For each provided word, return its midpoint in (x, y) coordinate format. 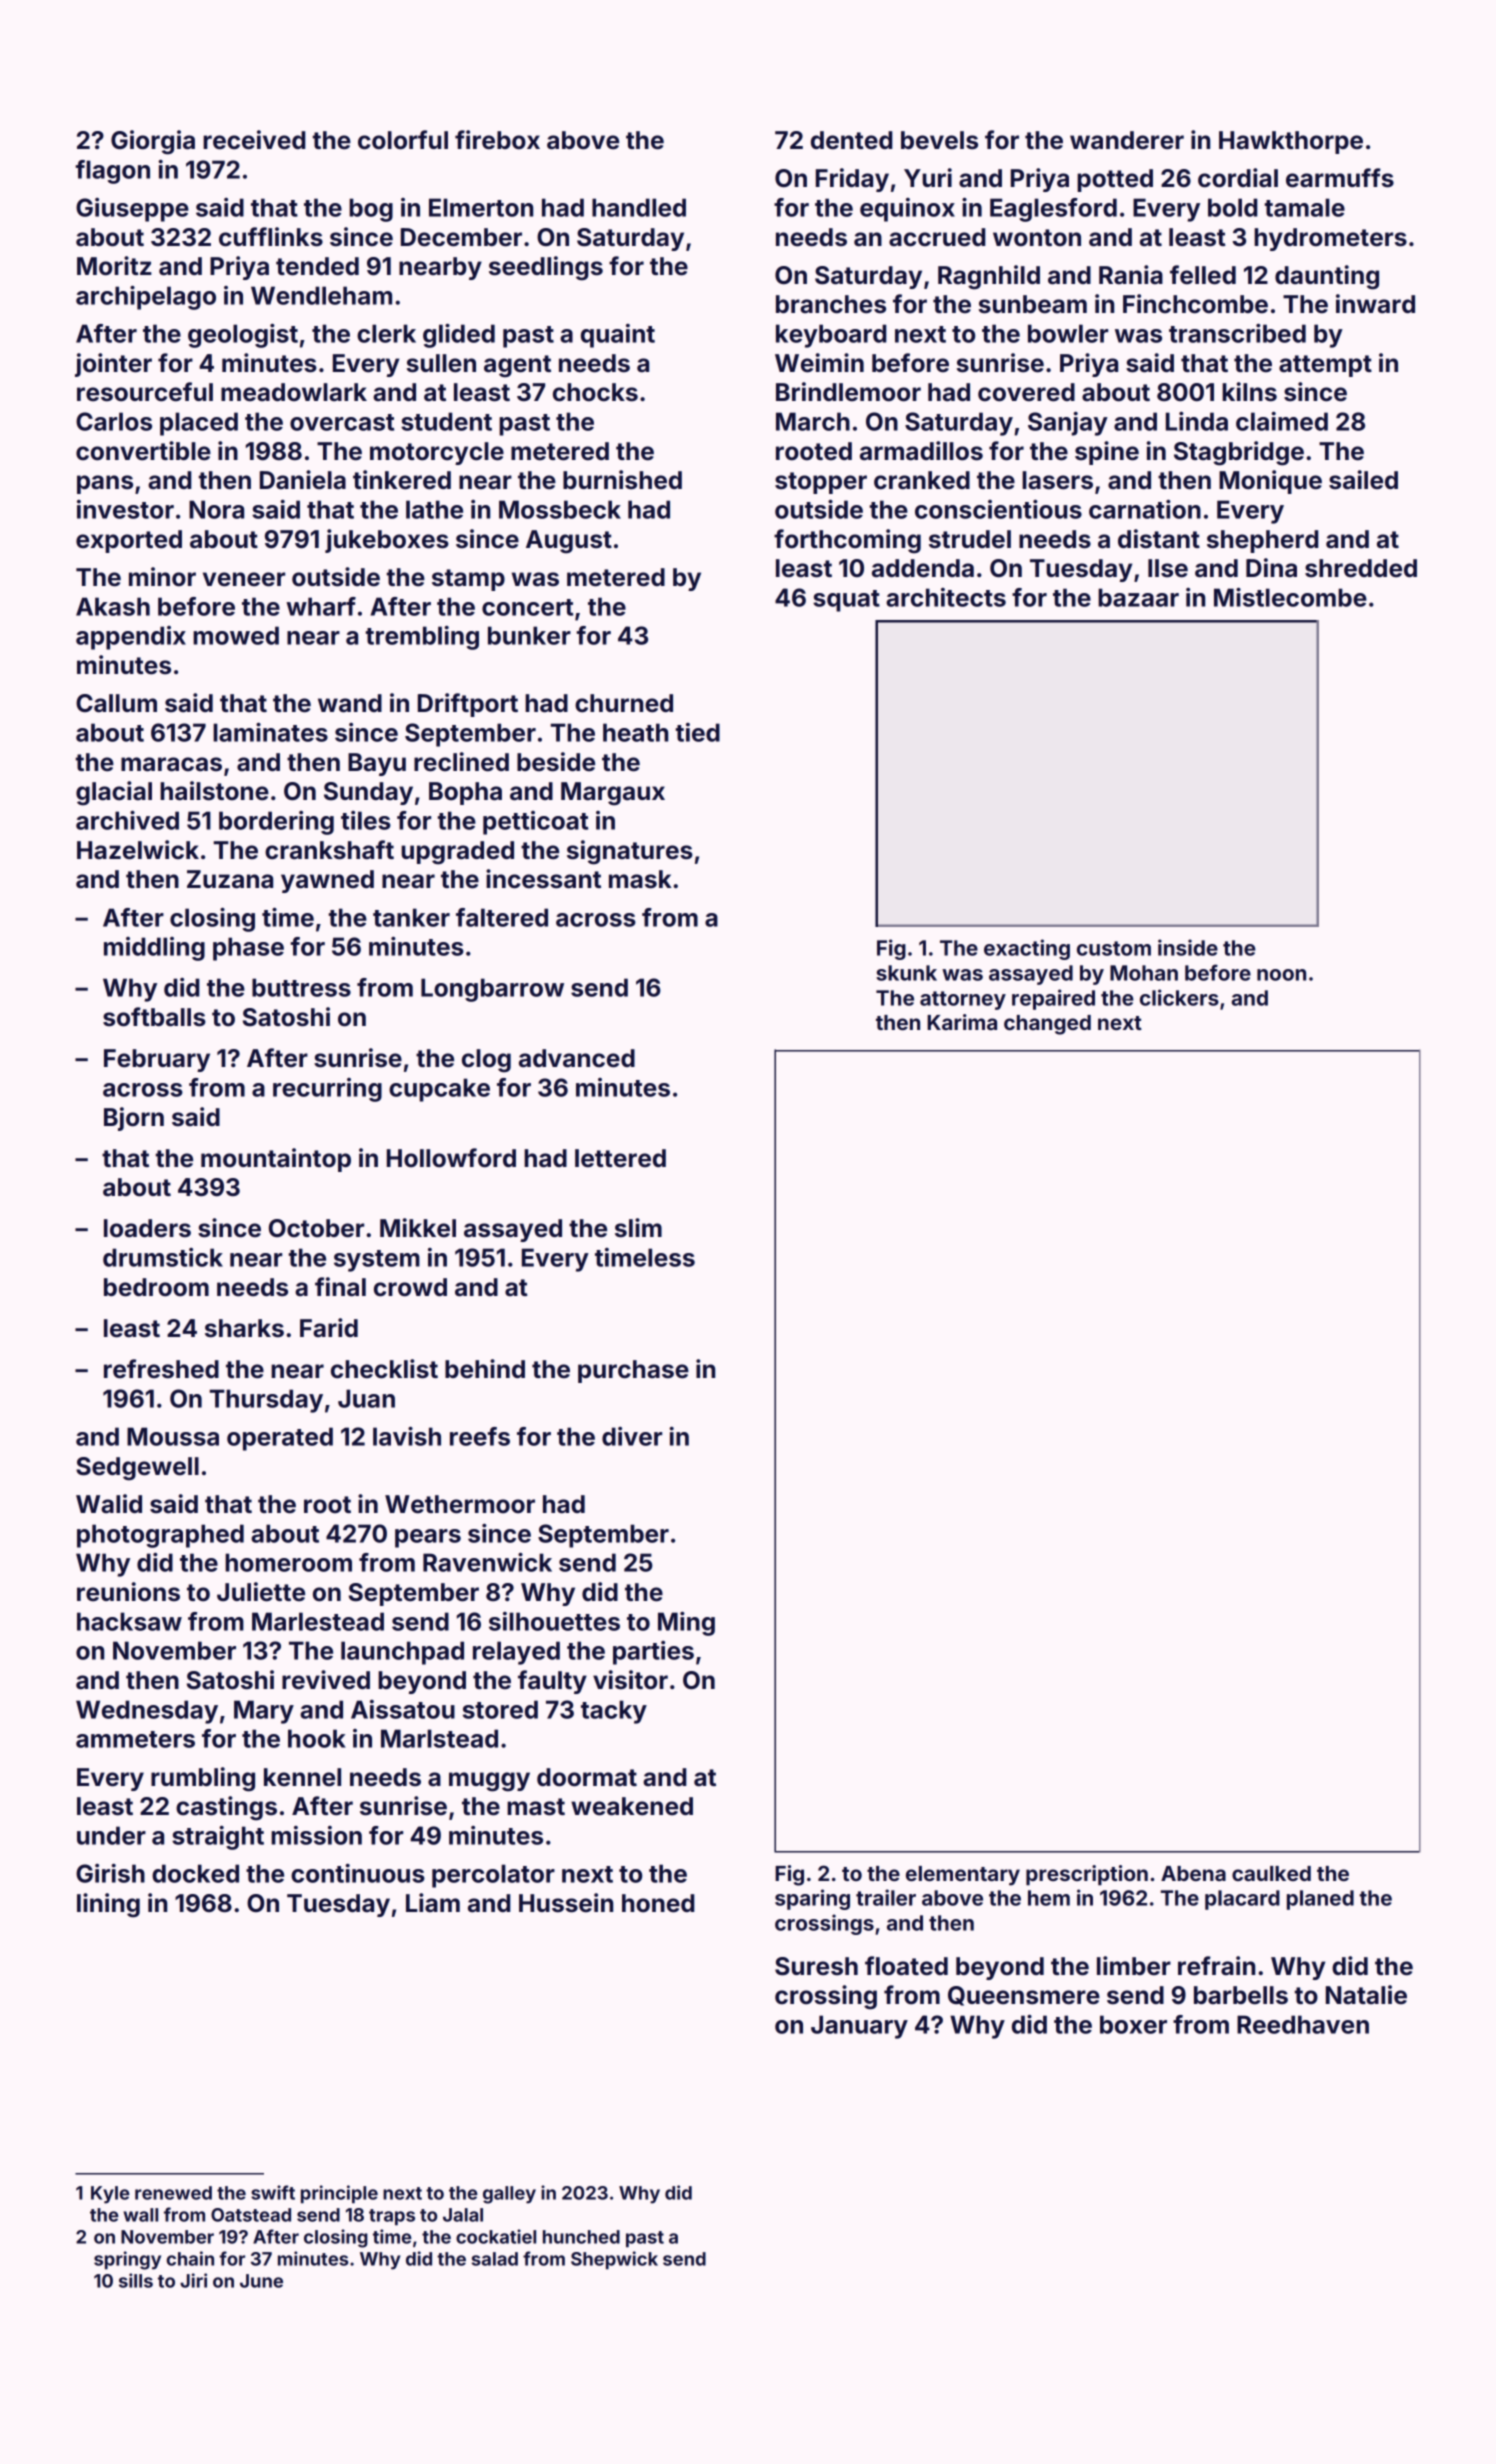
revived (326, 1680)
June (261, 2281)
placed (199, 424)
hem (1049, 1898)
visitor (630, 1680)
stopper (821, 483)
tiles (366, 820)
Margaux (613, 794)
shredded (1361, 568)
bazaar (1138, 597)
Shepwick (614, 2260)
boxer (1133, 2024)
